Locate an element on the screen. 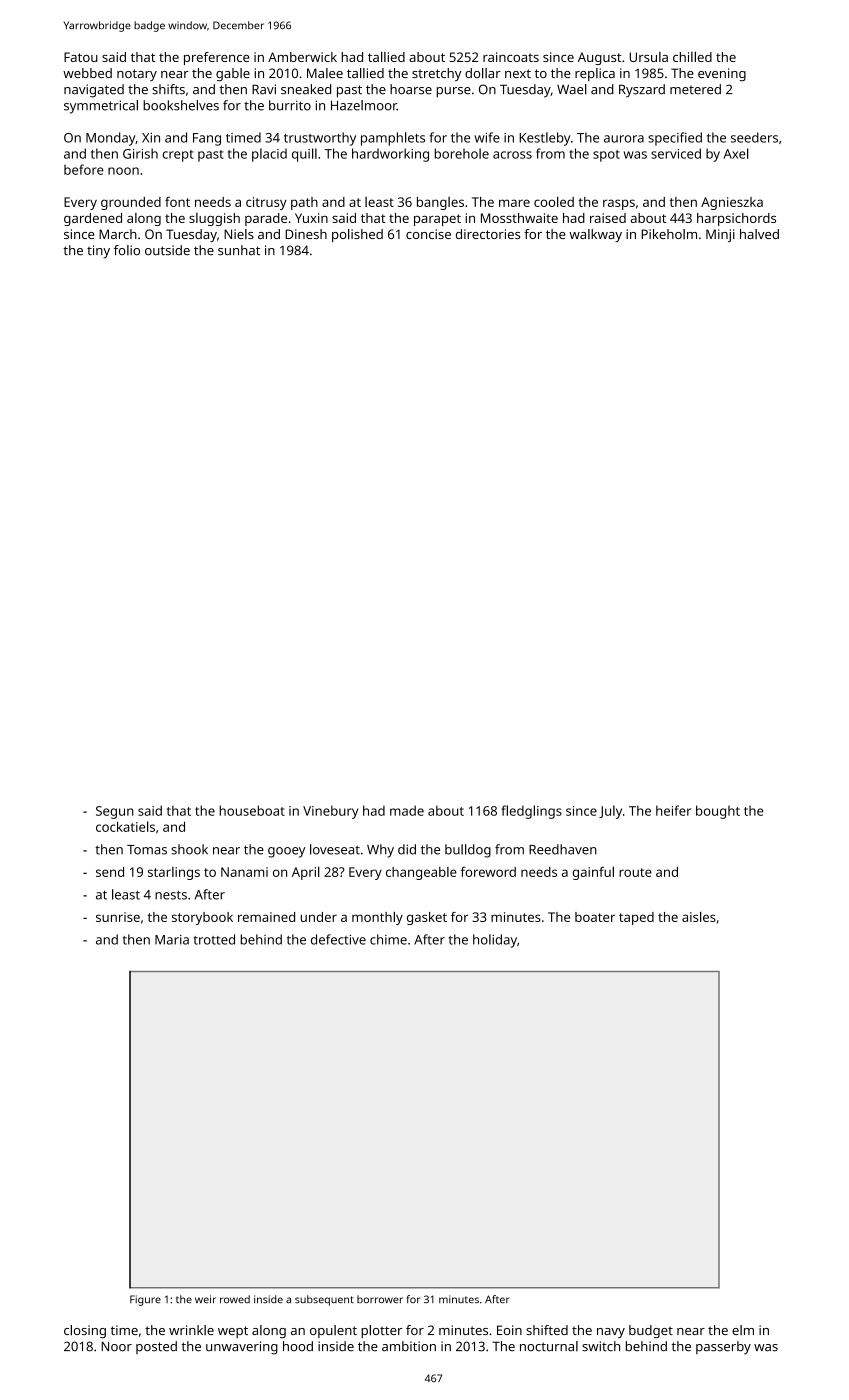  directories is located at coordinates (488, 234).
